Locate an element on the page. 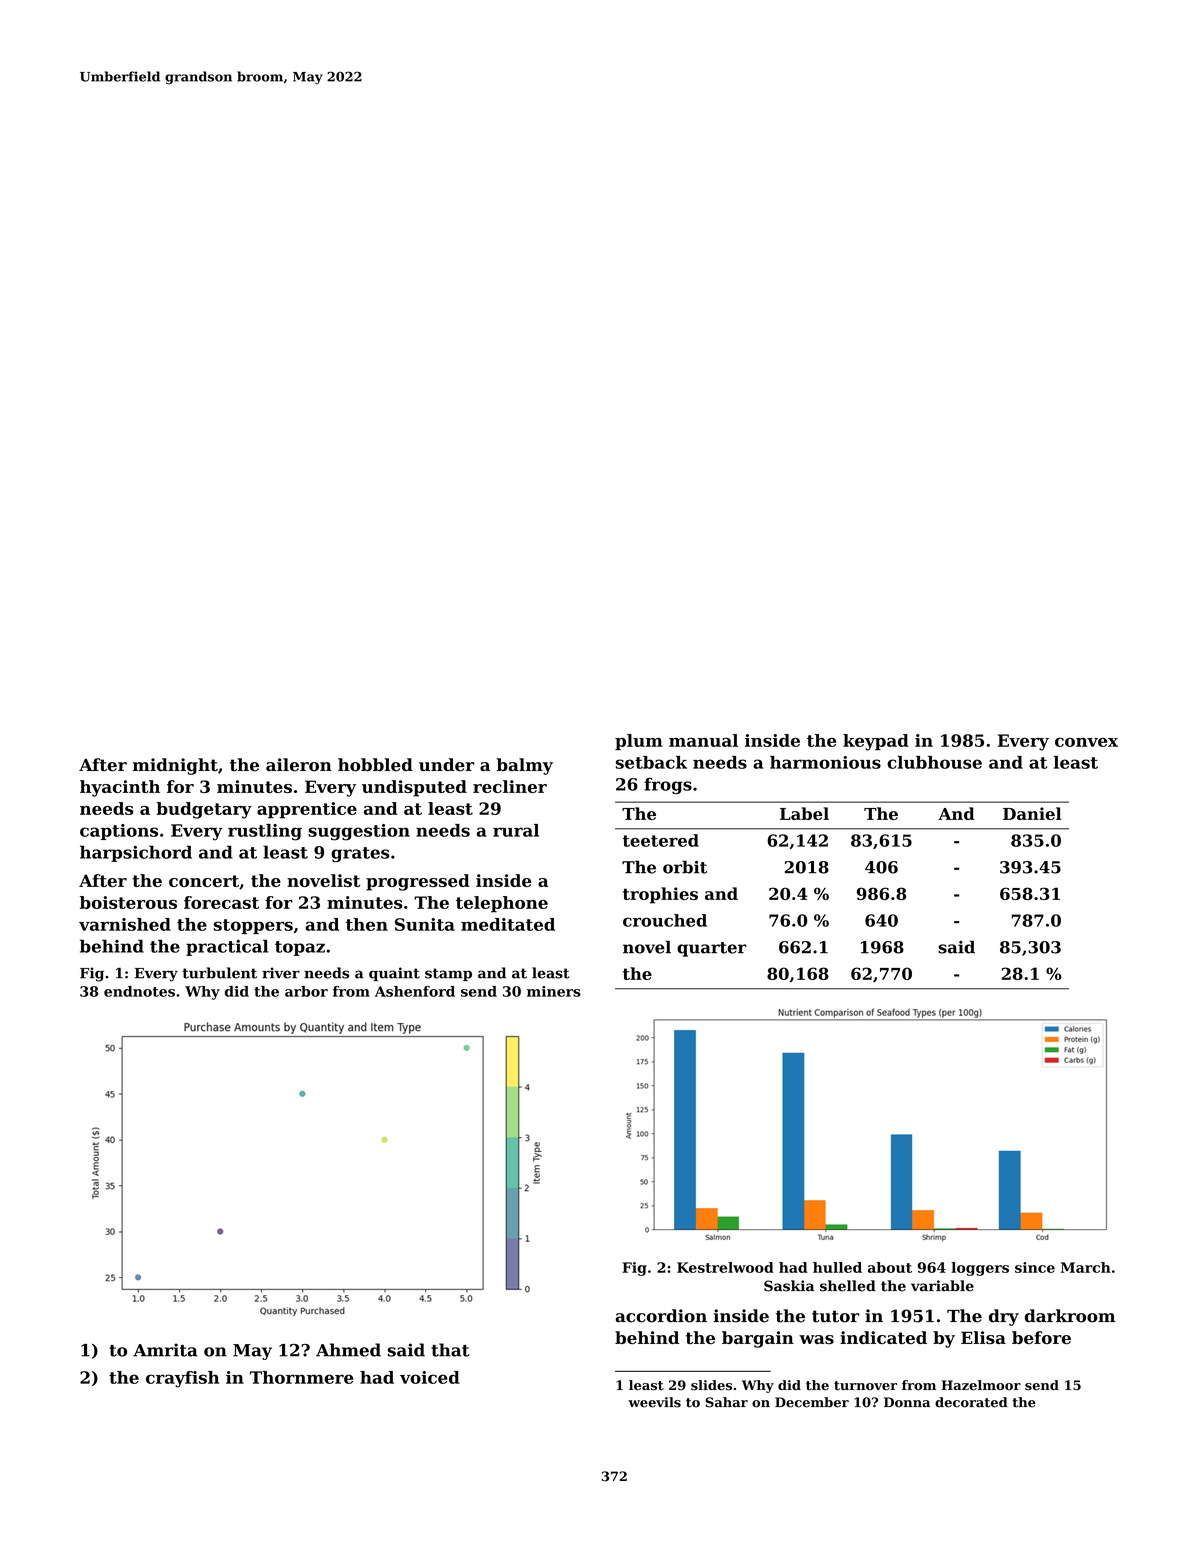 Image resolution: width=1202 pixels, height=1555 pixels. miners is located at coordinates (554, 991).
